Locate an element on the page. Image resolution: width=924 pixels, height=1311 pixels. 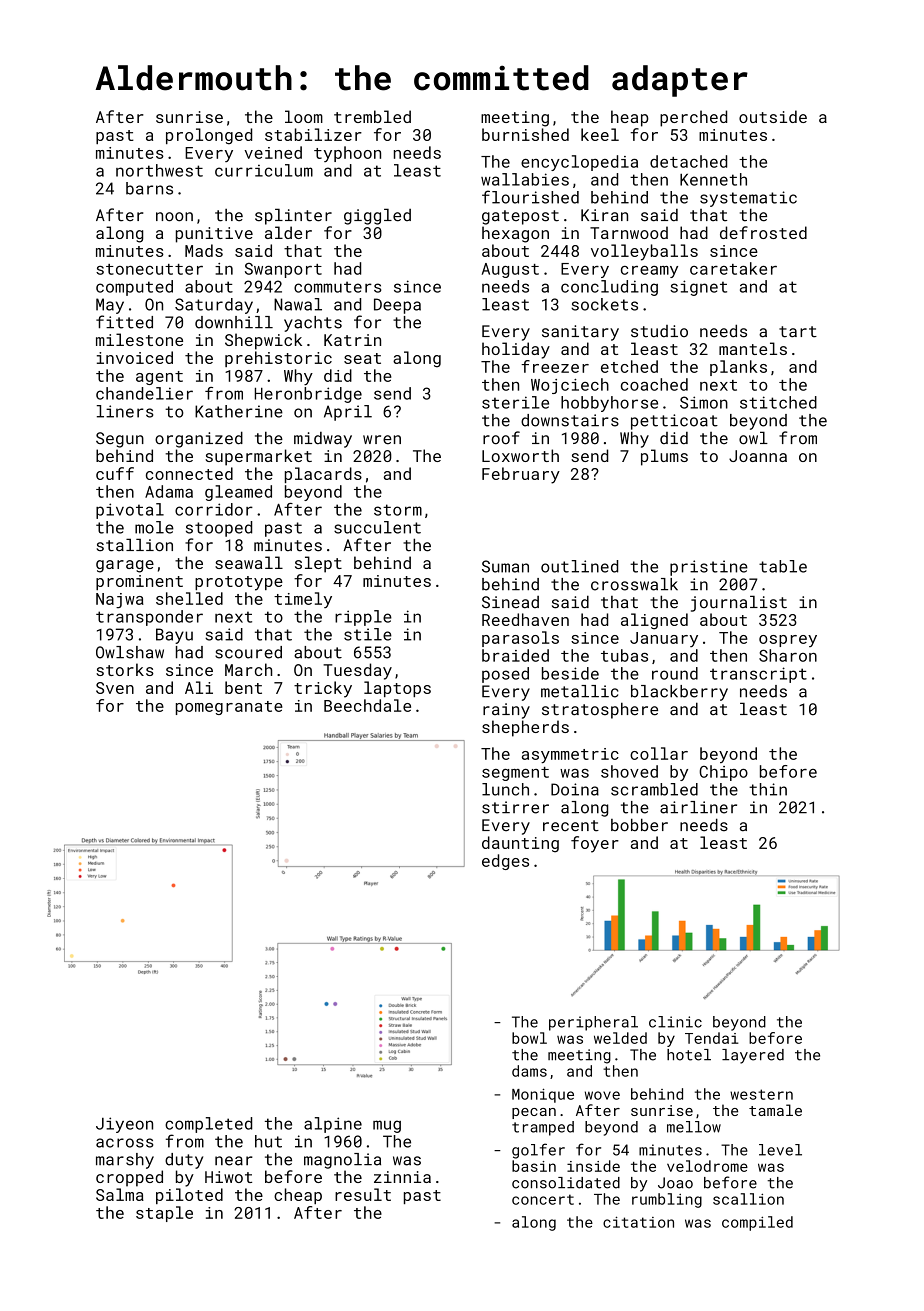
curriculum is located at coordinates (264, 170).
